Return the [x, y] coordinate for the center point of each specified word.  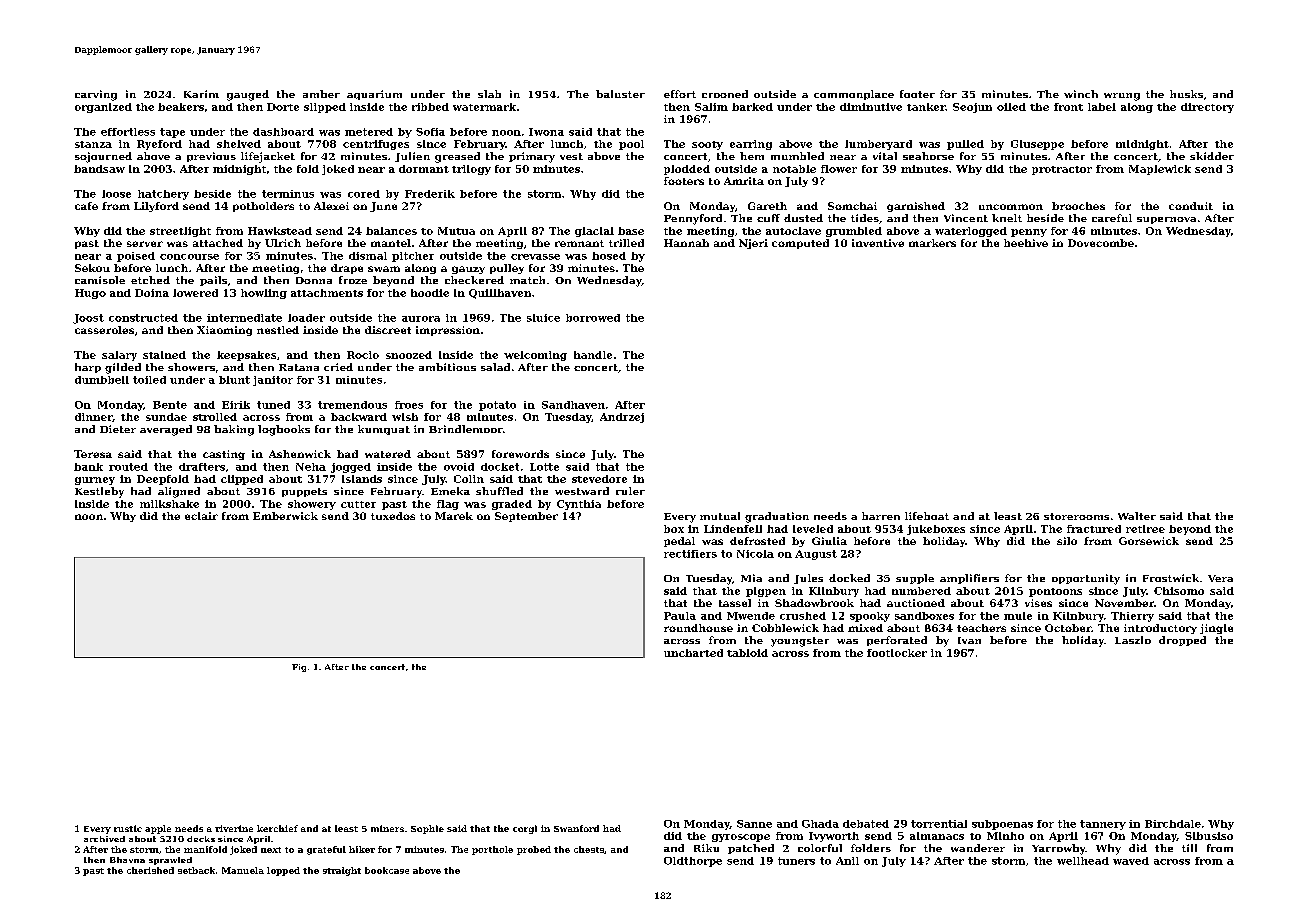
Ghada [820, 824]
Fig [299, 668]
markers [932, 243]
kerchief [277, 828]
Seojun [972, 108]
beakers [181, 107]
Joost [88, 319]
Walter [1137, 516]
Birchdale [1173, 824]
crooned [725, 94]
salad [495, 367]
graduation [777, 517]
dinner [93, 417]
